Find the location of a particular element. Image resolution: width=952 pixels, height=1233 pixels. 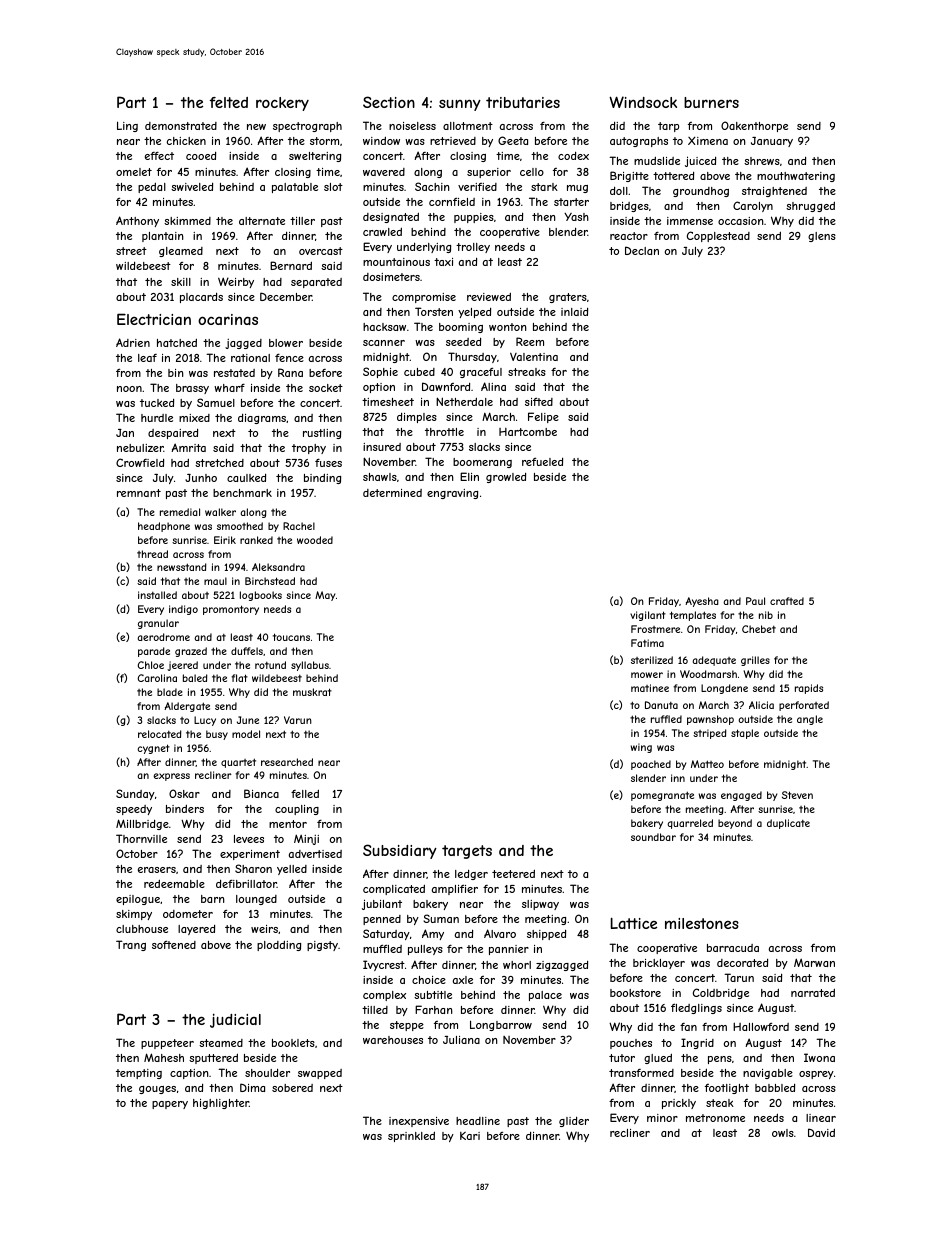

vigilant is located at coordinates (648, 616).
